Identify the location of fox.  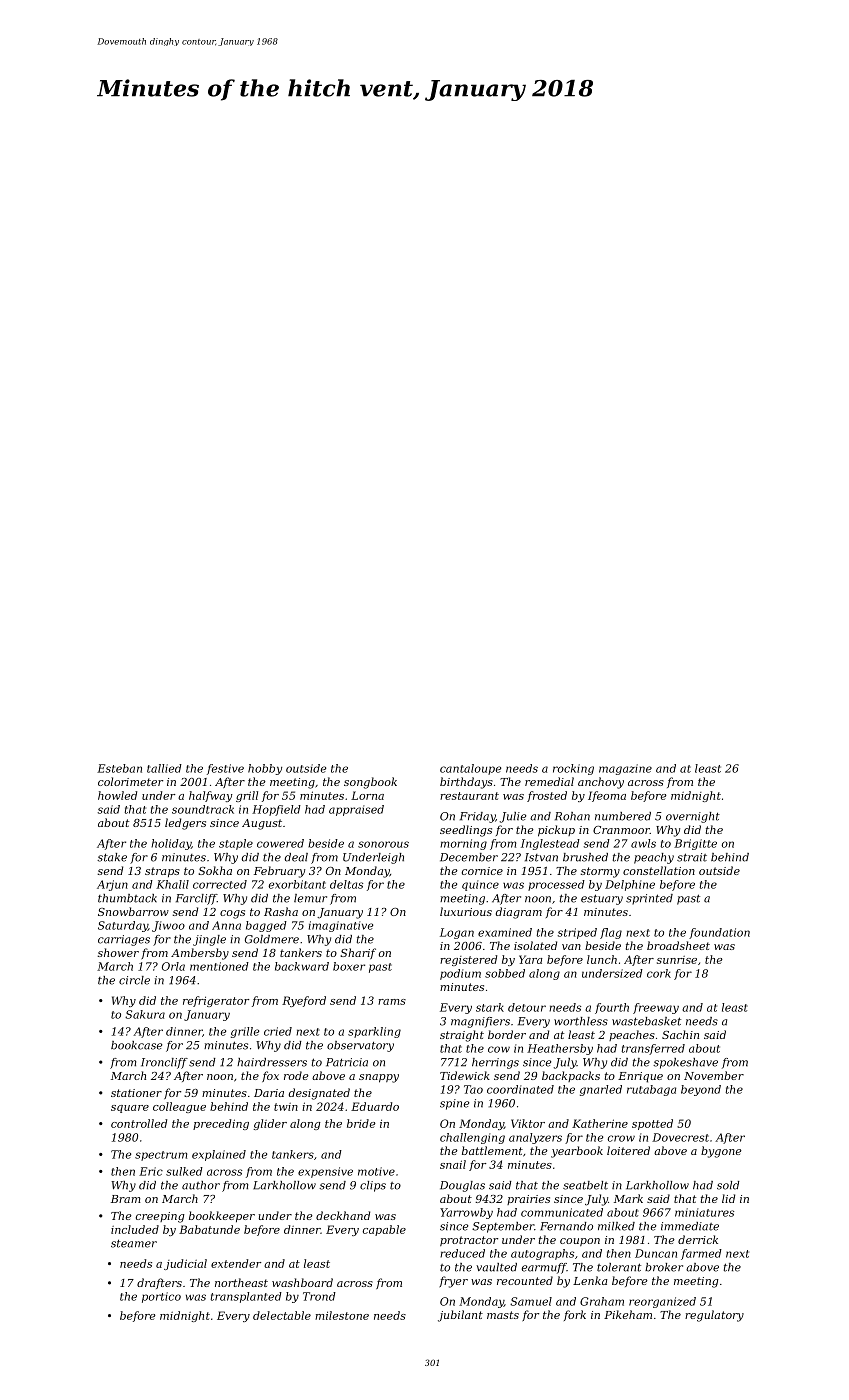
(270, 1076).
